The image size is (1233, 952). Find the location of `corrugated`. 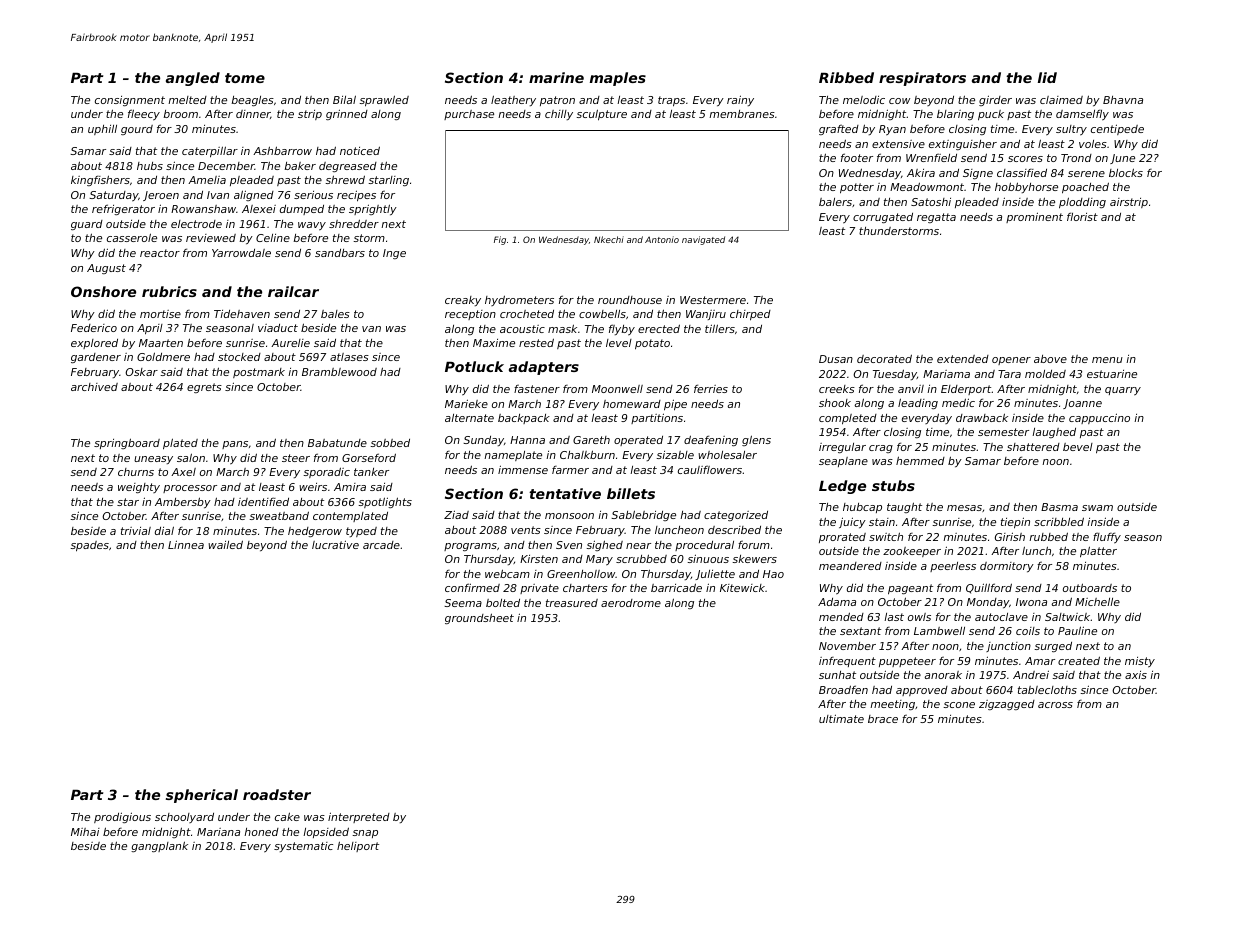

corrugated is located at coordinates (883, 218).
